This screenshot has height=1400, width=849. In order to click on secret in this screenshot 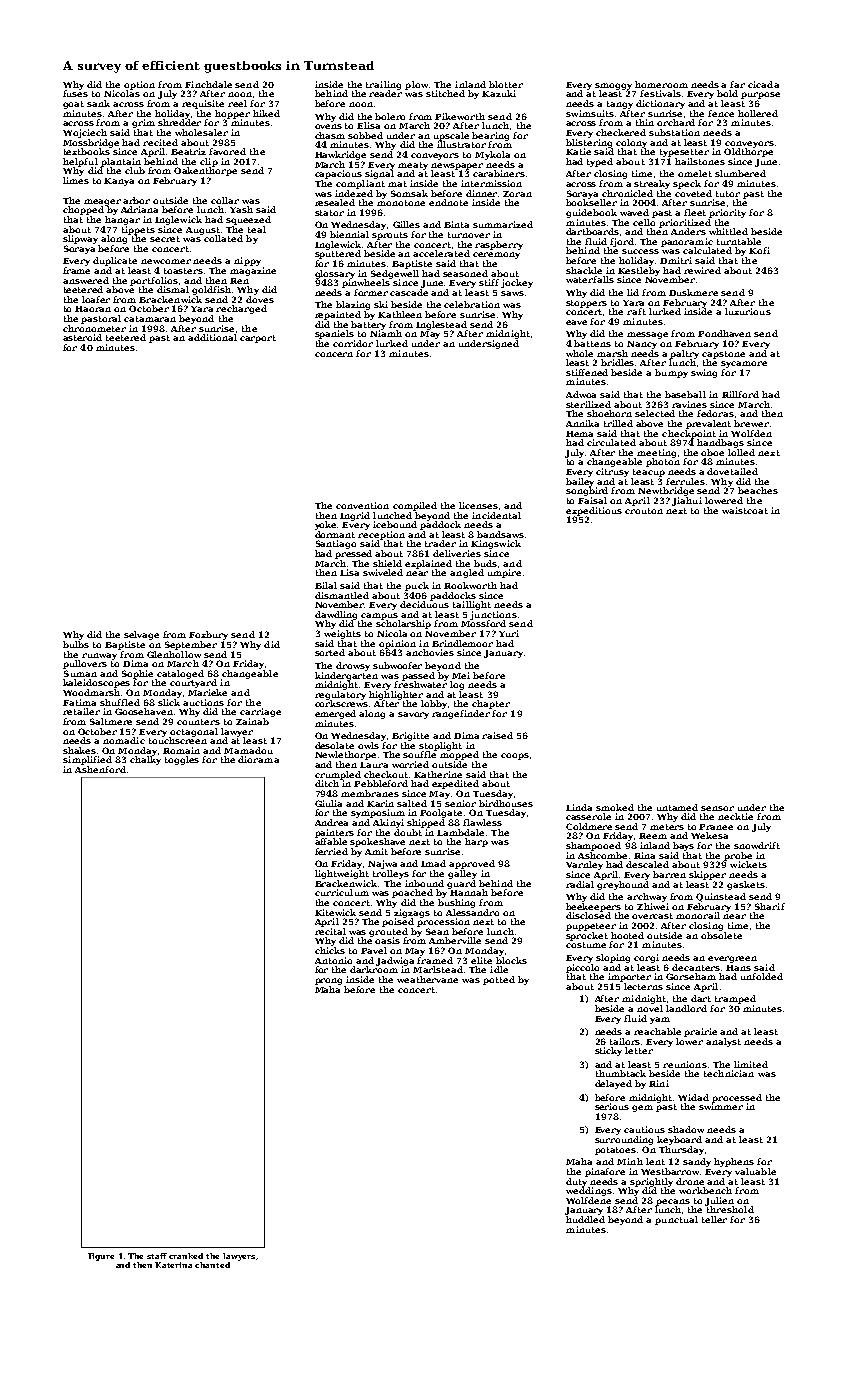, I will do `click(165, 239)`.
